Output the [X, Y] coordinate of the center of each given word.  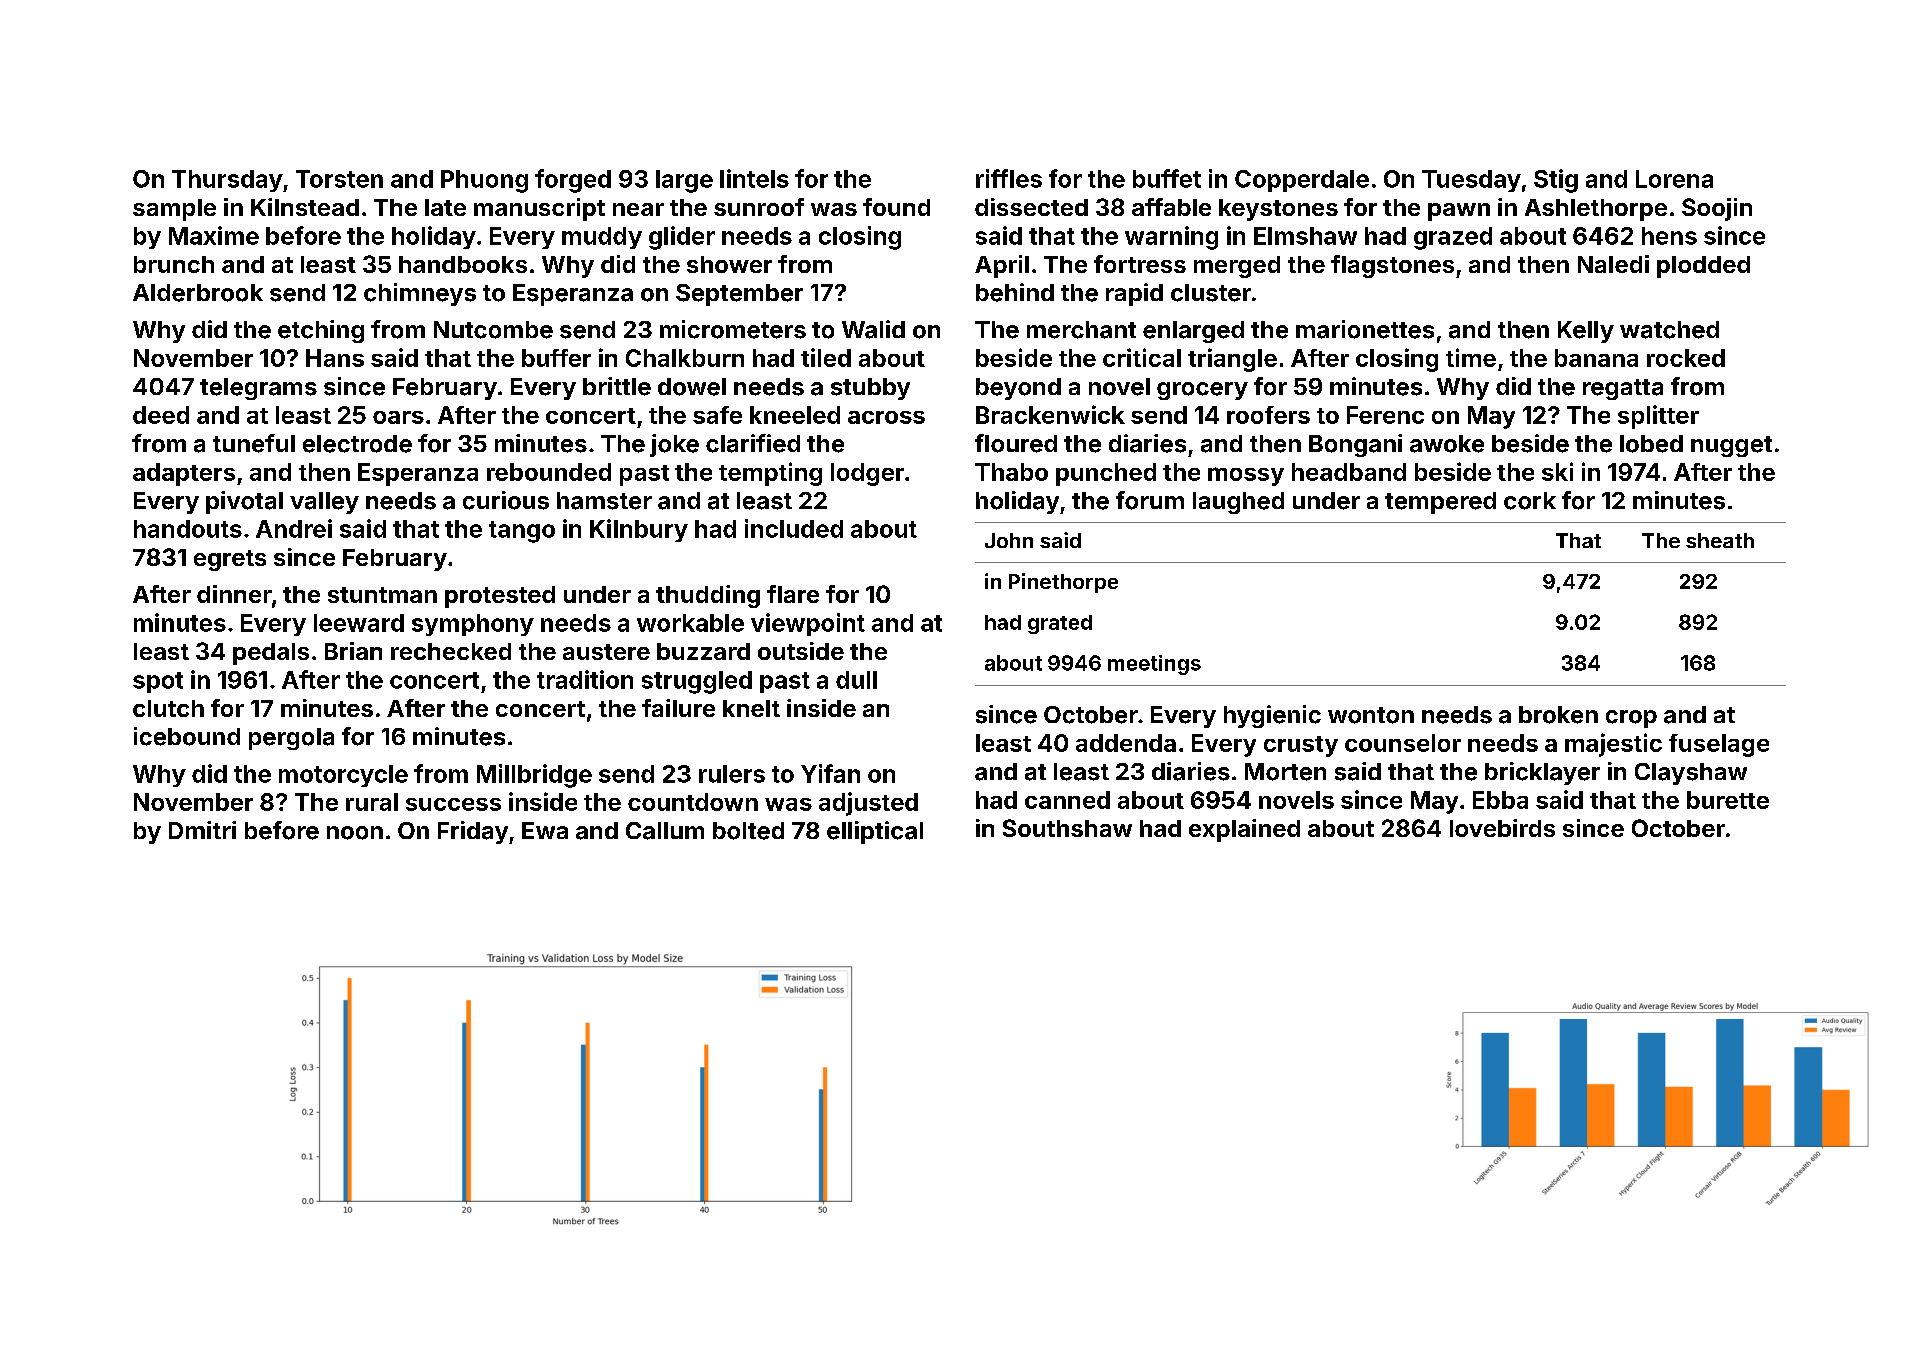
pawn [1459, 212]
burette [1728, 800]
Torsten [339, 179]
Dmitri [202, 830]
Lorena [1674, 179]
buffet [1167, 178]
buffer [556, 358]
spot [158, 682]
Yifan [830, 773]
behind [1015, 292]
